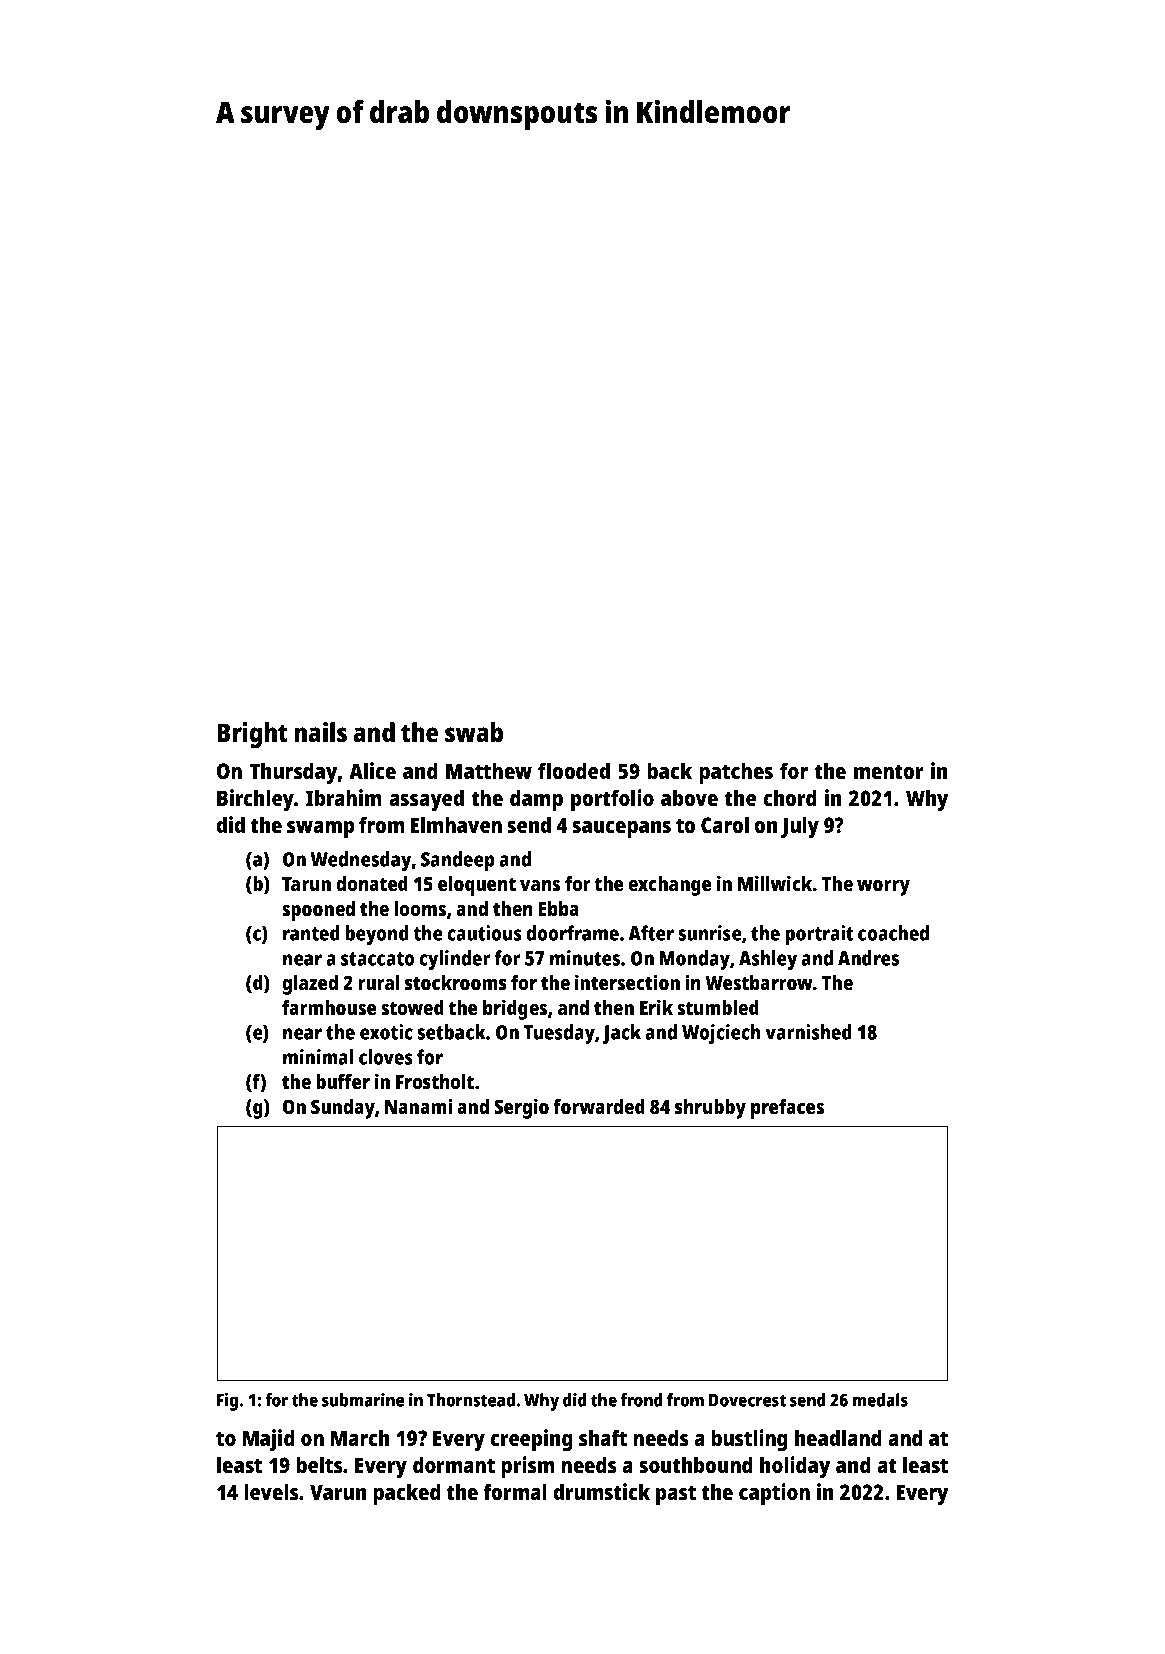  Describe the element at coordinates (599, 1106) in the screenshot. I see `forwarded` at that location.
